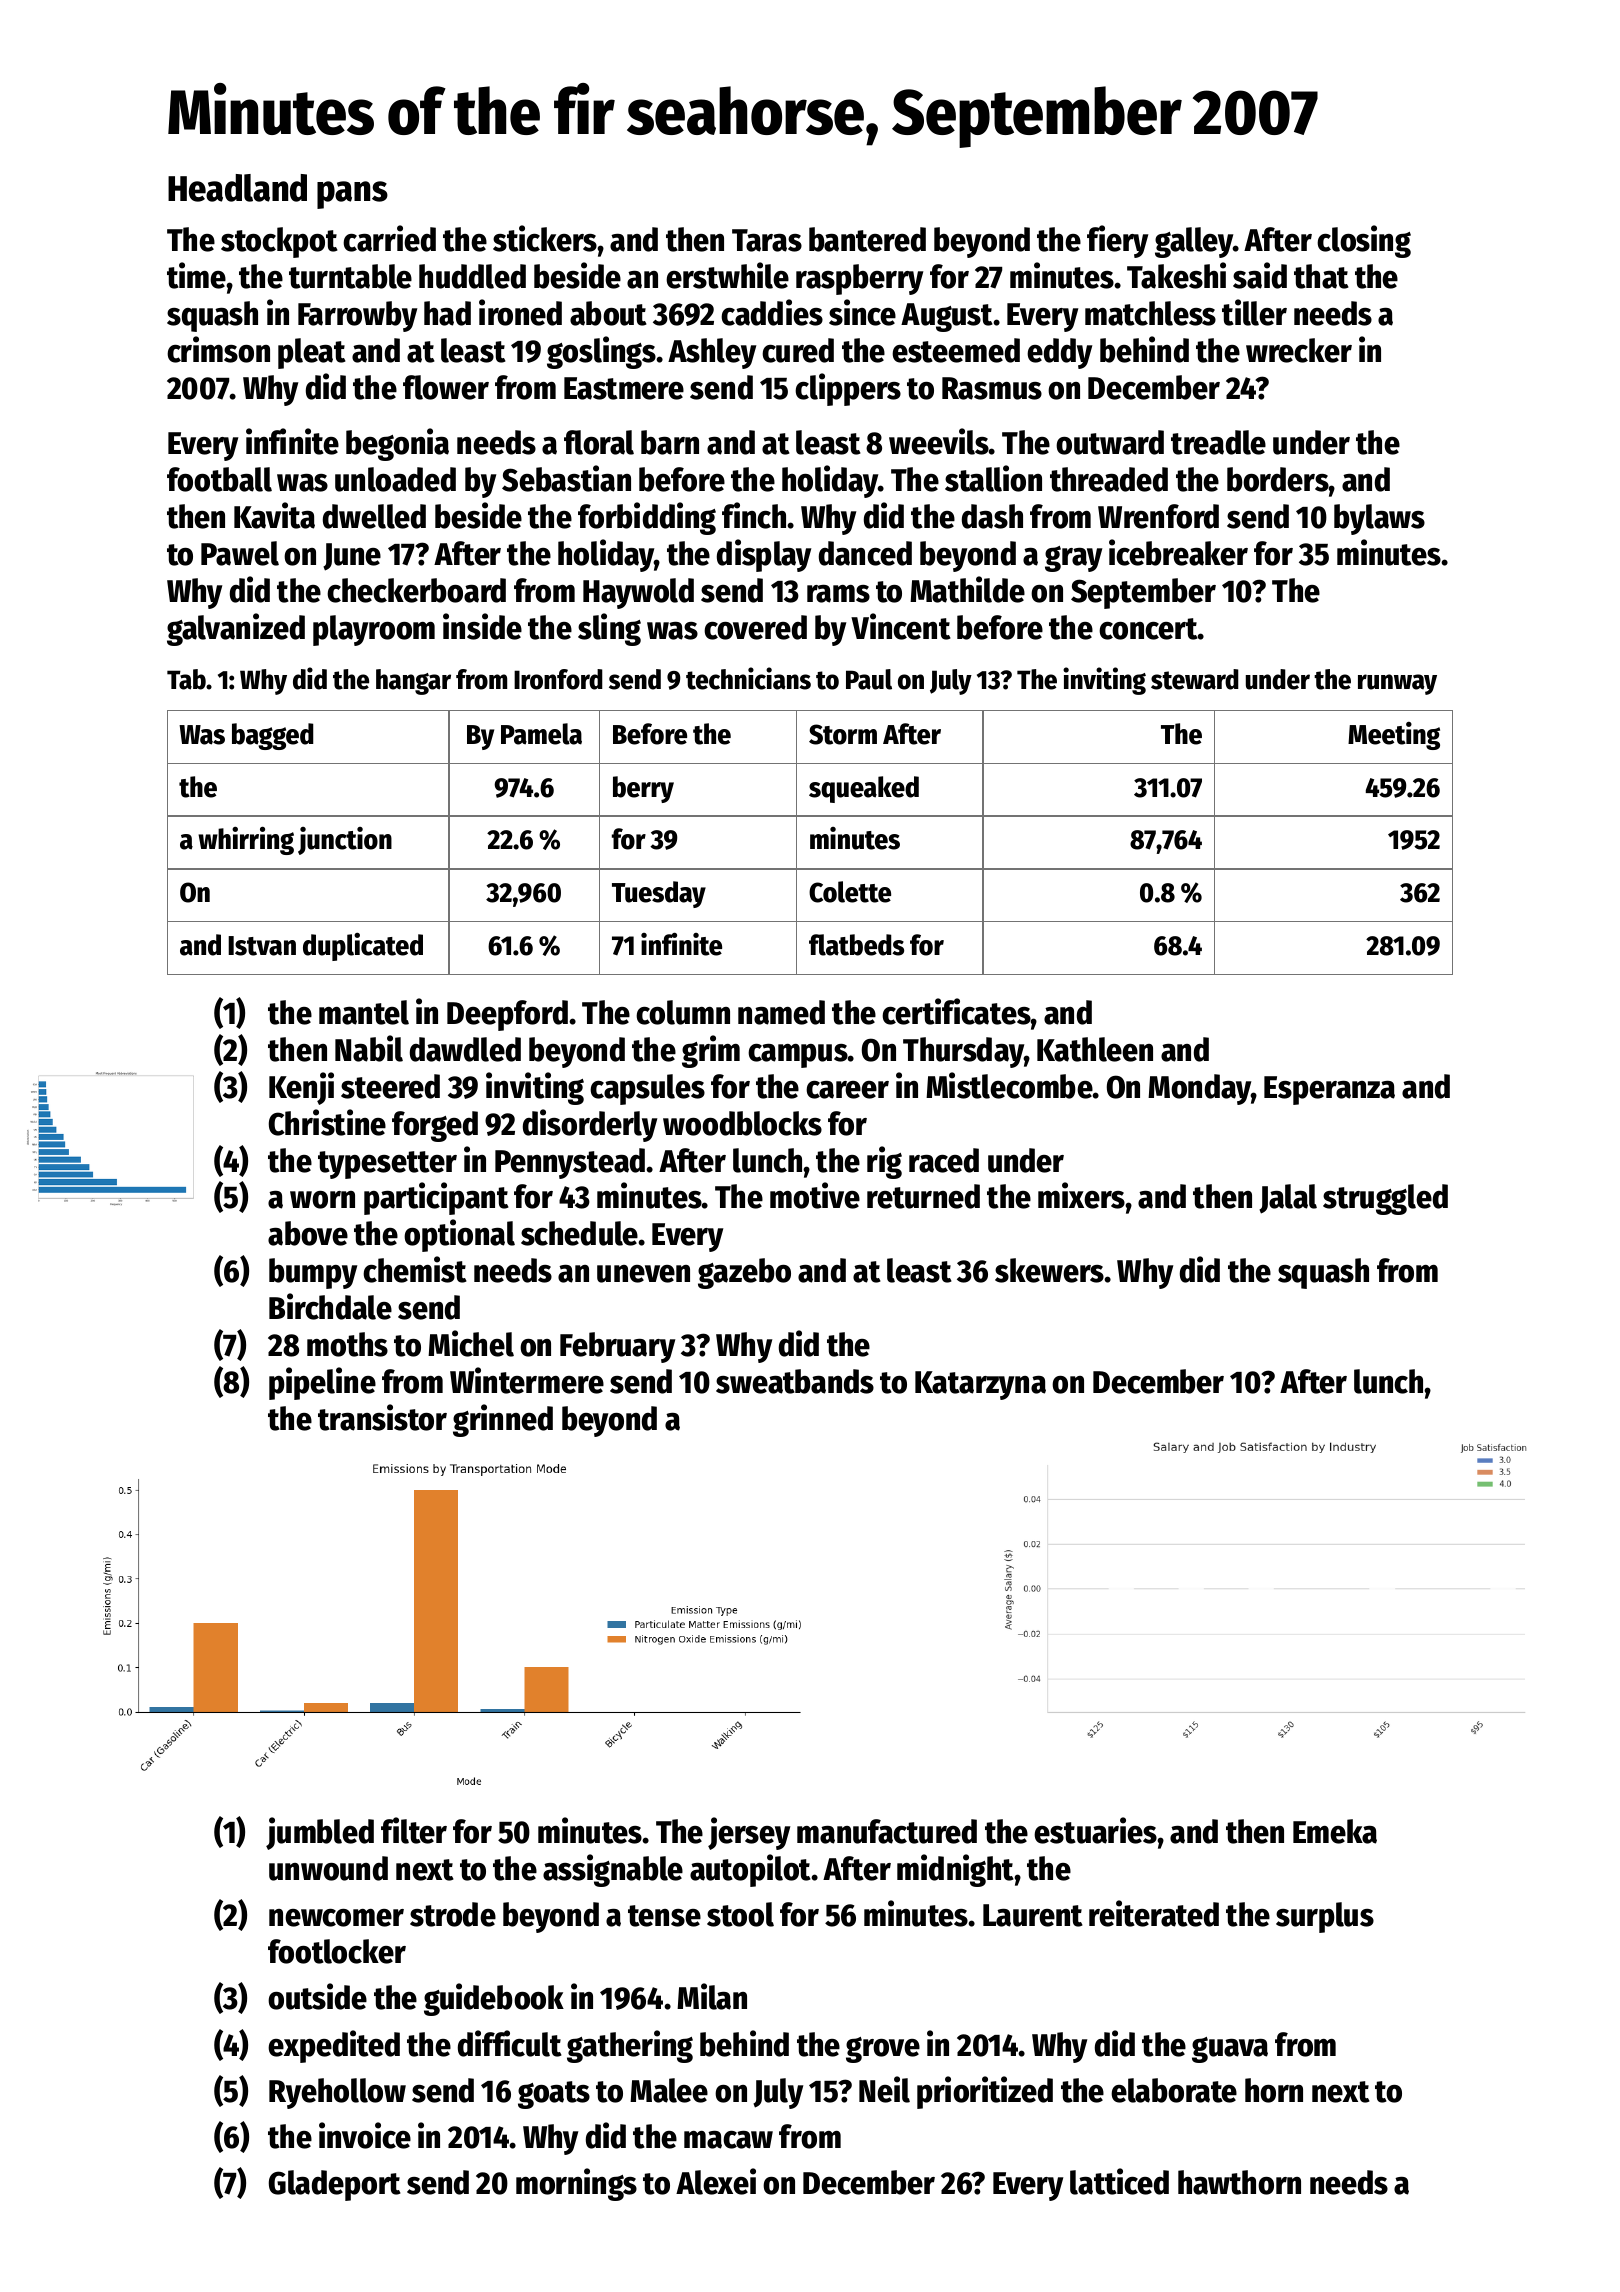 The image size is (1620, 2292). I want to click on Meeting, so click(1394, 736).
